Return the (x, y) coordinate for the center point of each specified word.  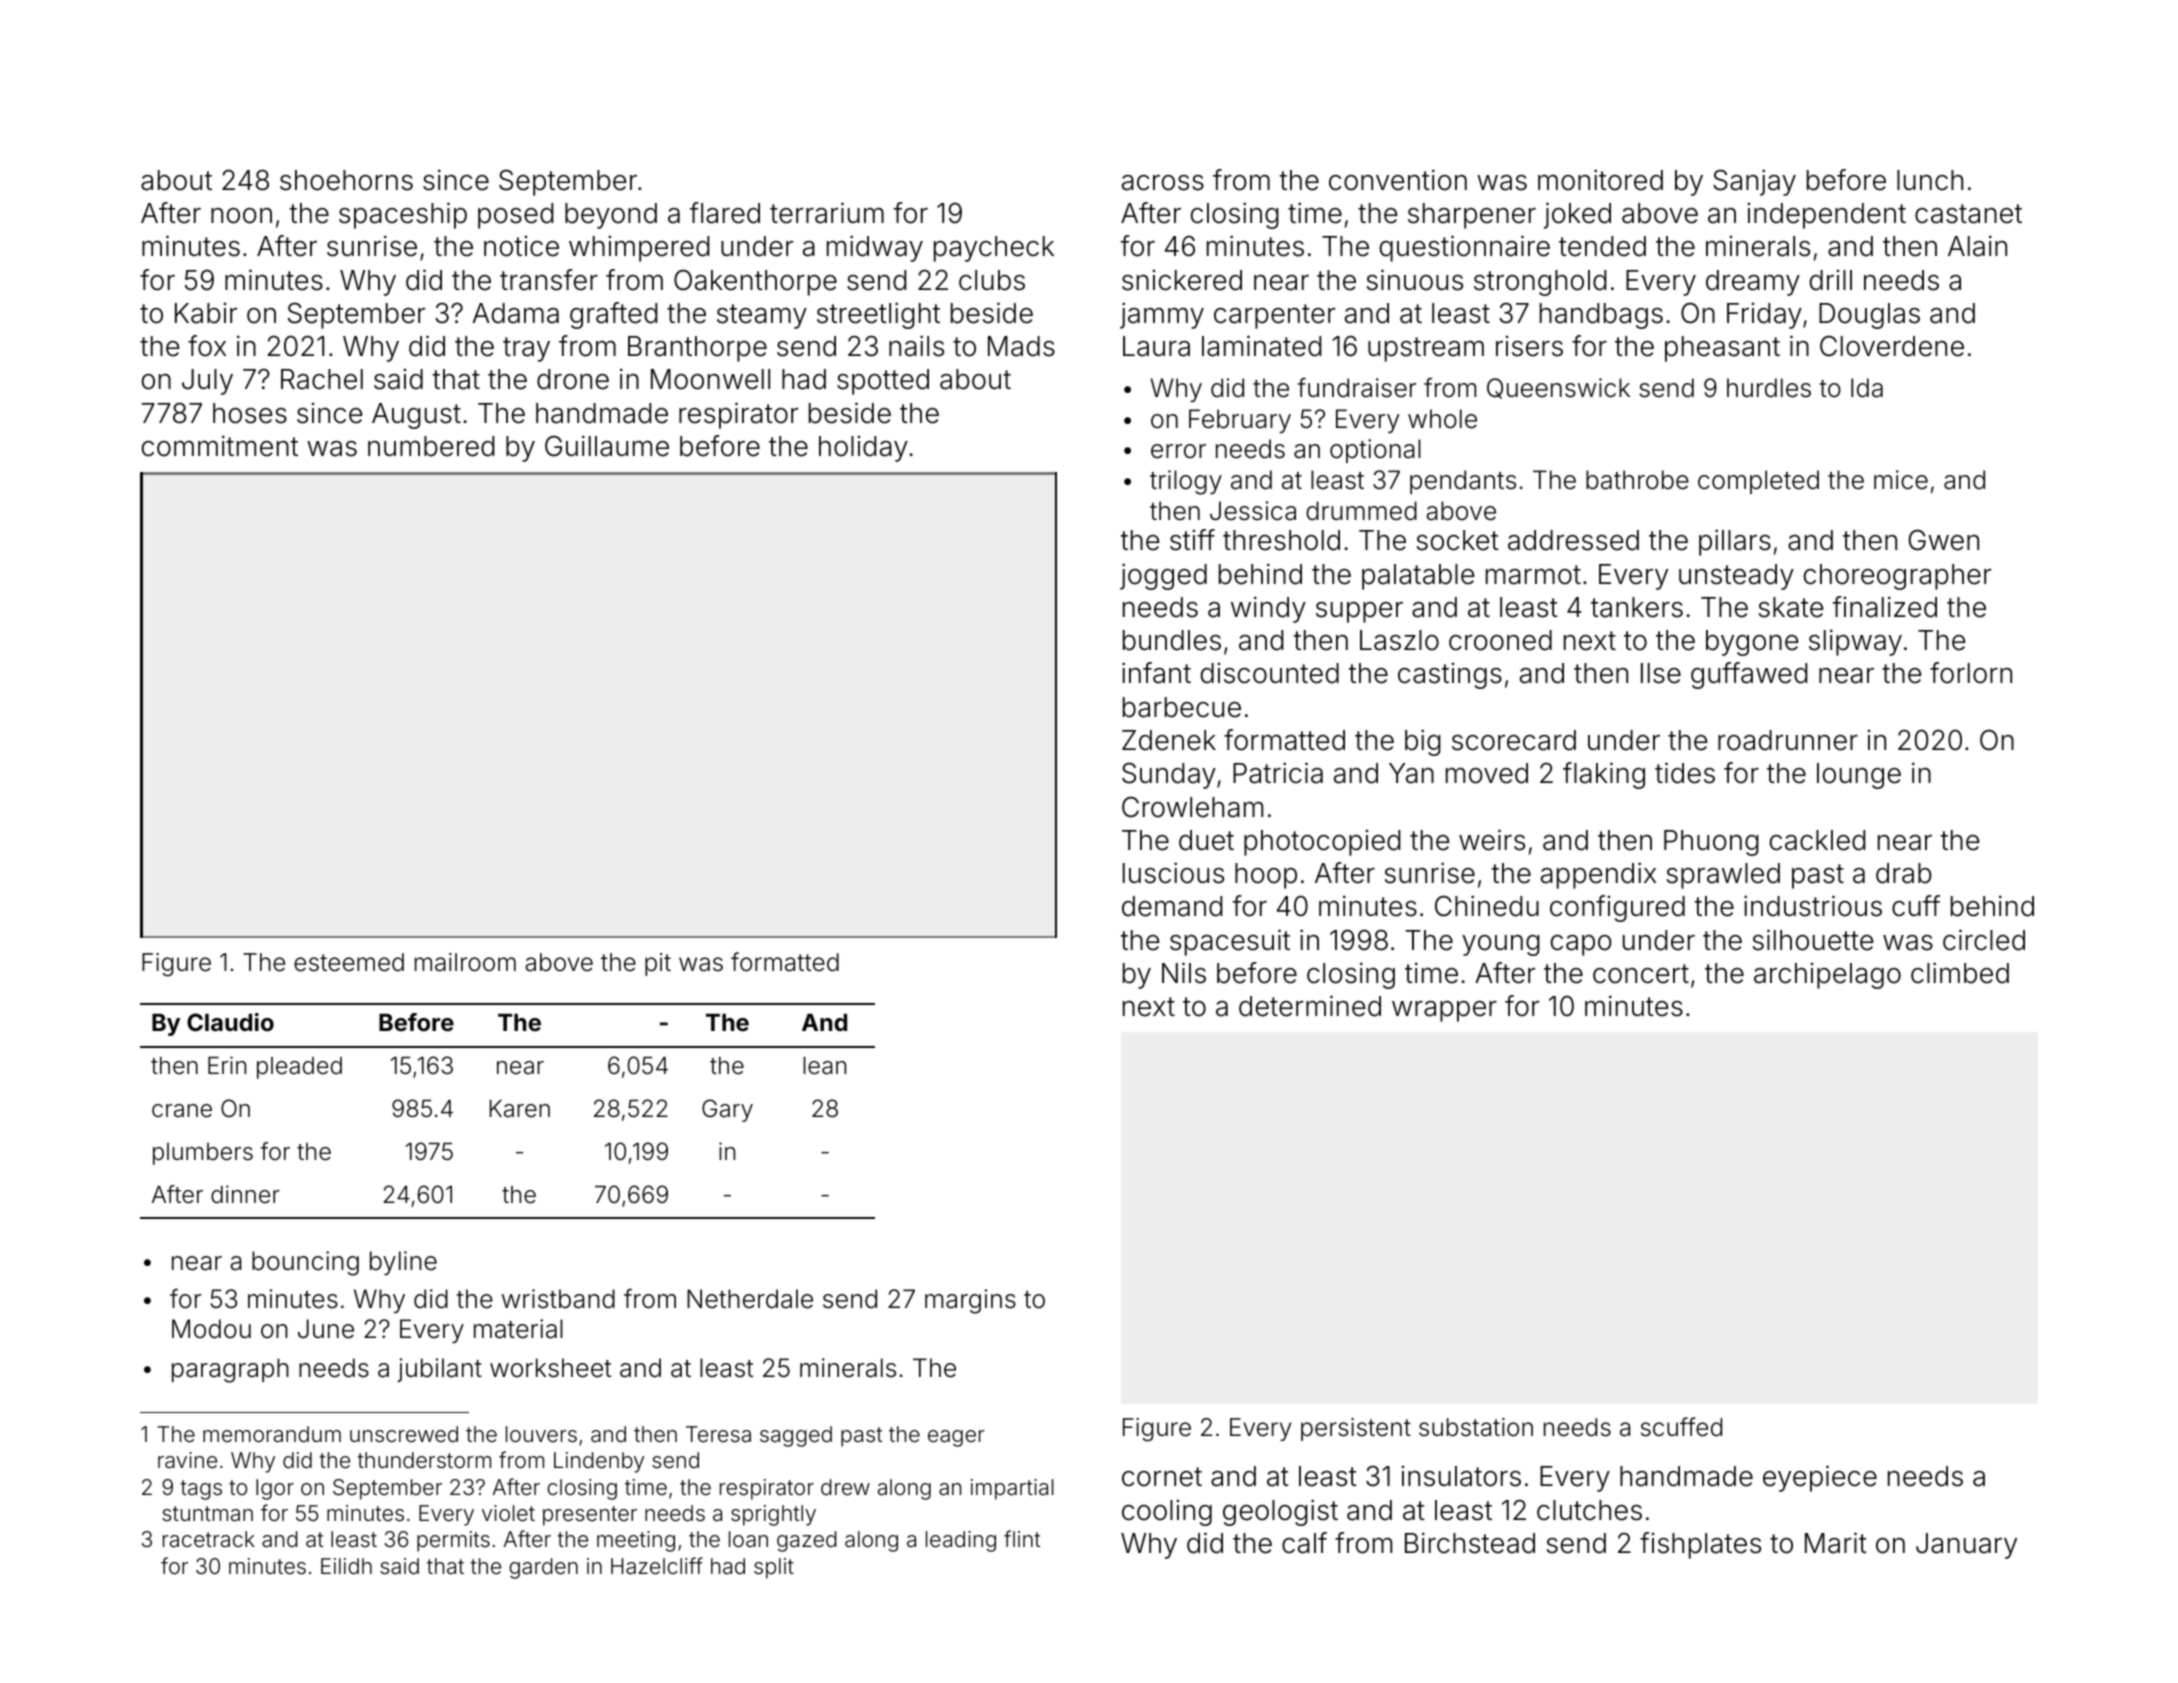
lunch (1930, 180)
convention (1398, 180)
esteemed (349, 962)
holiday (863, 449)
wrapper (1444, 1011)
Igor (275, 1489)
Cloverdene (1892, 346)
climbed (1960, 973)
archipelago (1827, 976)
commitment (220, 446)
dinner (245, 1194)
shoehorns (346, 180)
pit (658, 964)
